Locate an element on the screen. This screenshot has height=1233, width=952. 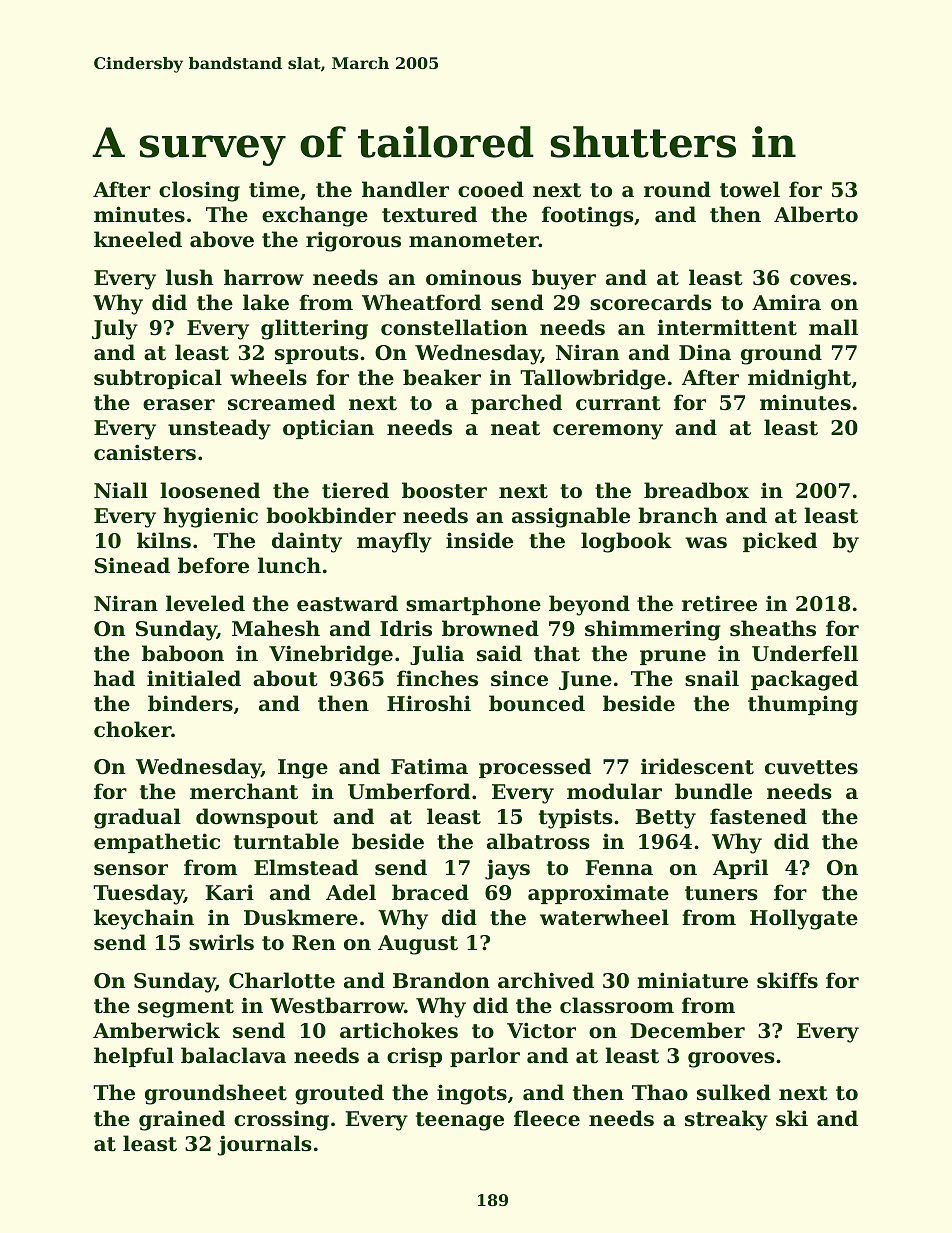
handler is located at coordinates (405, 189).
